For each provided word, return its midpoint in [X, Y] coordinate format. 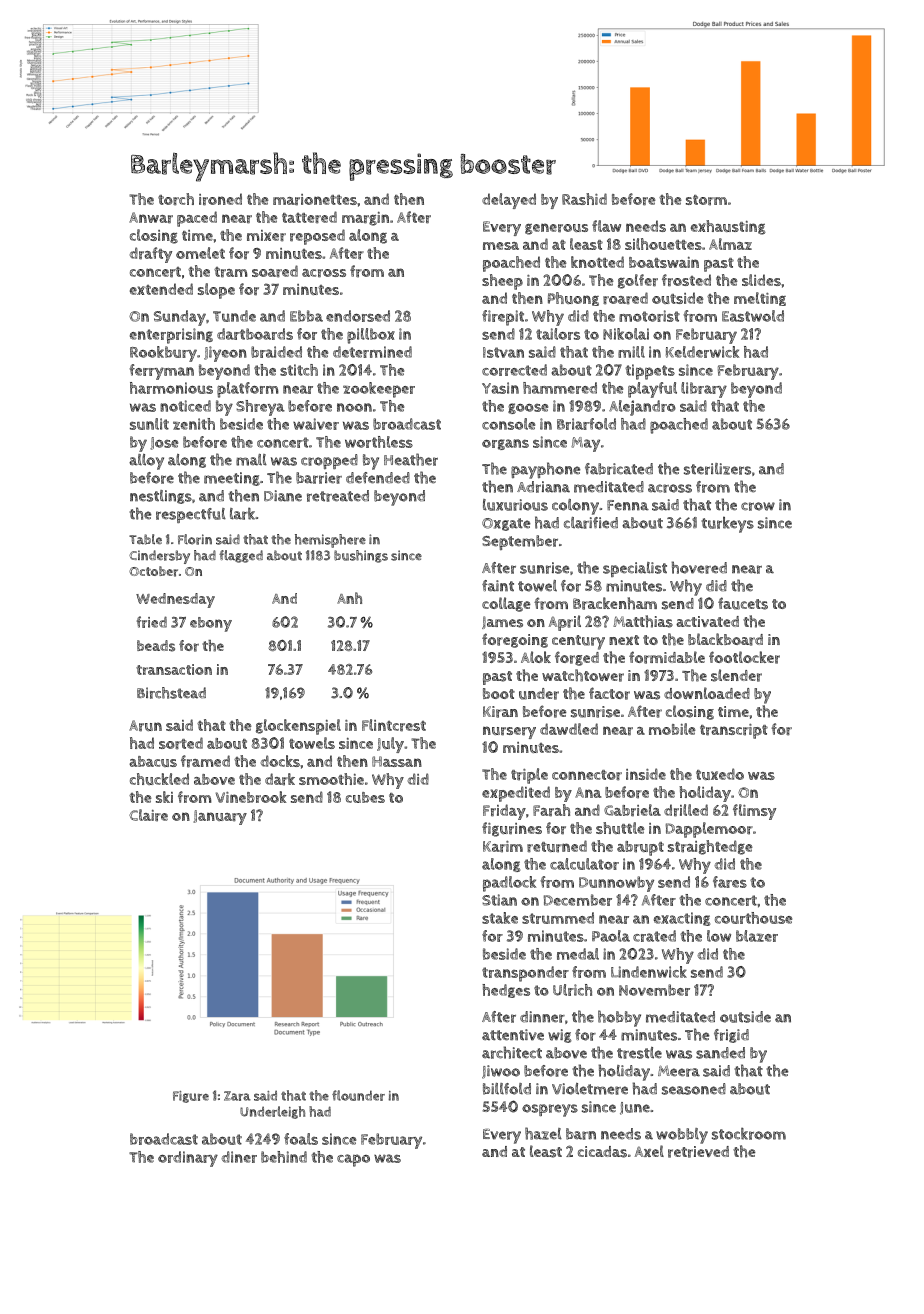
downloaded [707, 693]
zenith [194, 424]
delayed [509, 201]
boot [499, 693]
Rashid [584, 199]
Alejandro [642, 408]
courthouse [753, 918]
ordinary [188, 1159]
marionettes [315, 200]
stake [500, 918]
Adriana [543, 487]
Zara [237, 1096]
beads [156, 646]
